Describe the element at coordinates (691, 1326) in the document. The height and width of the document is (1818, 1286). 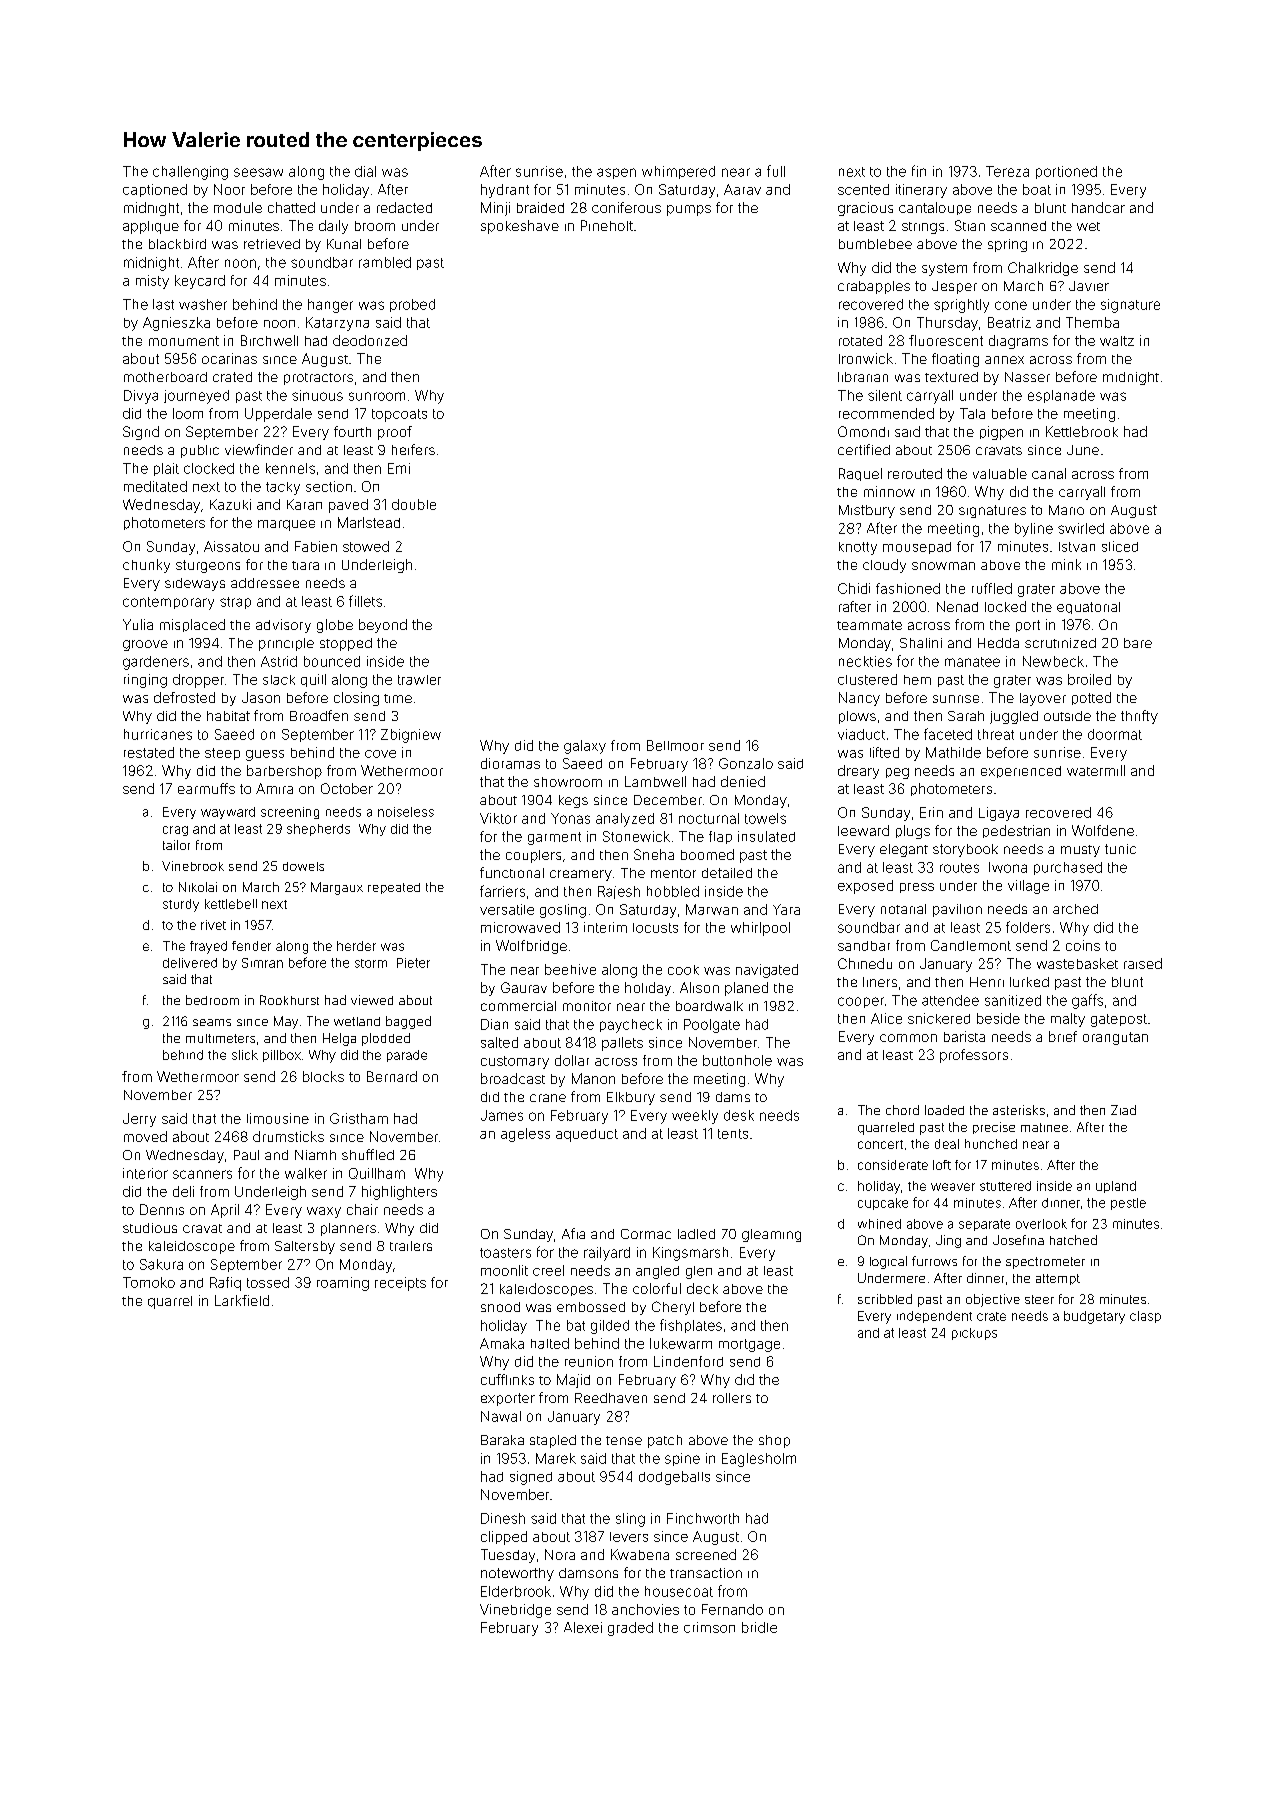
I see `fishplates` at that location.
